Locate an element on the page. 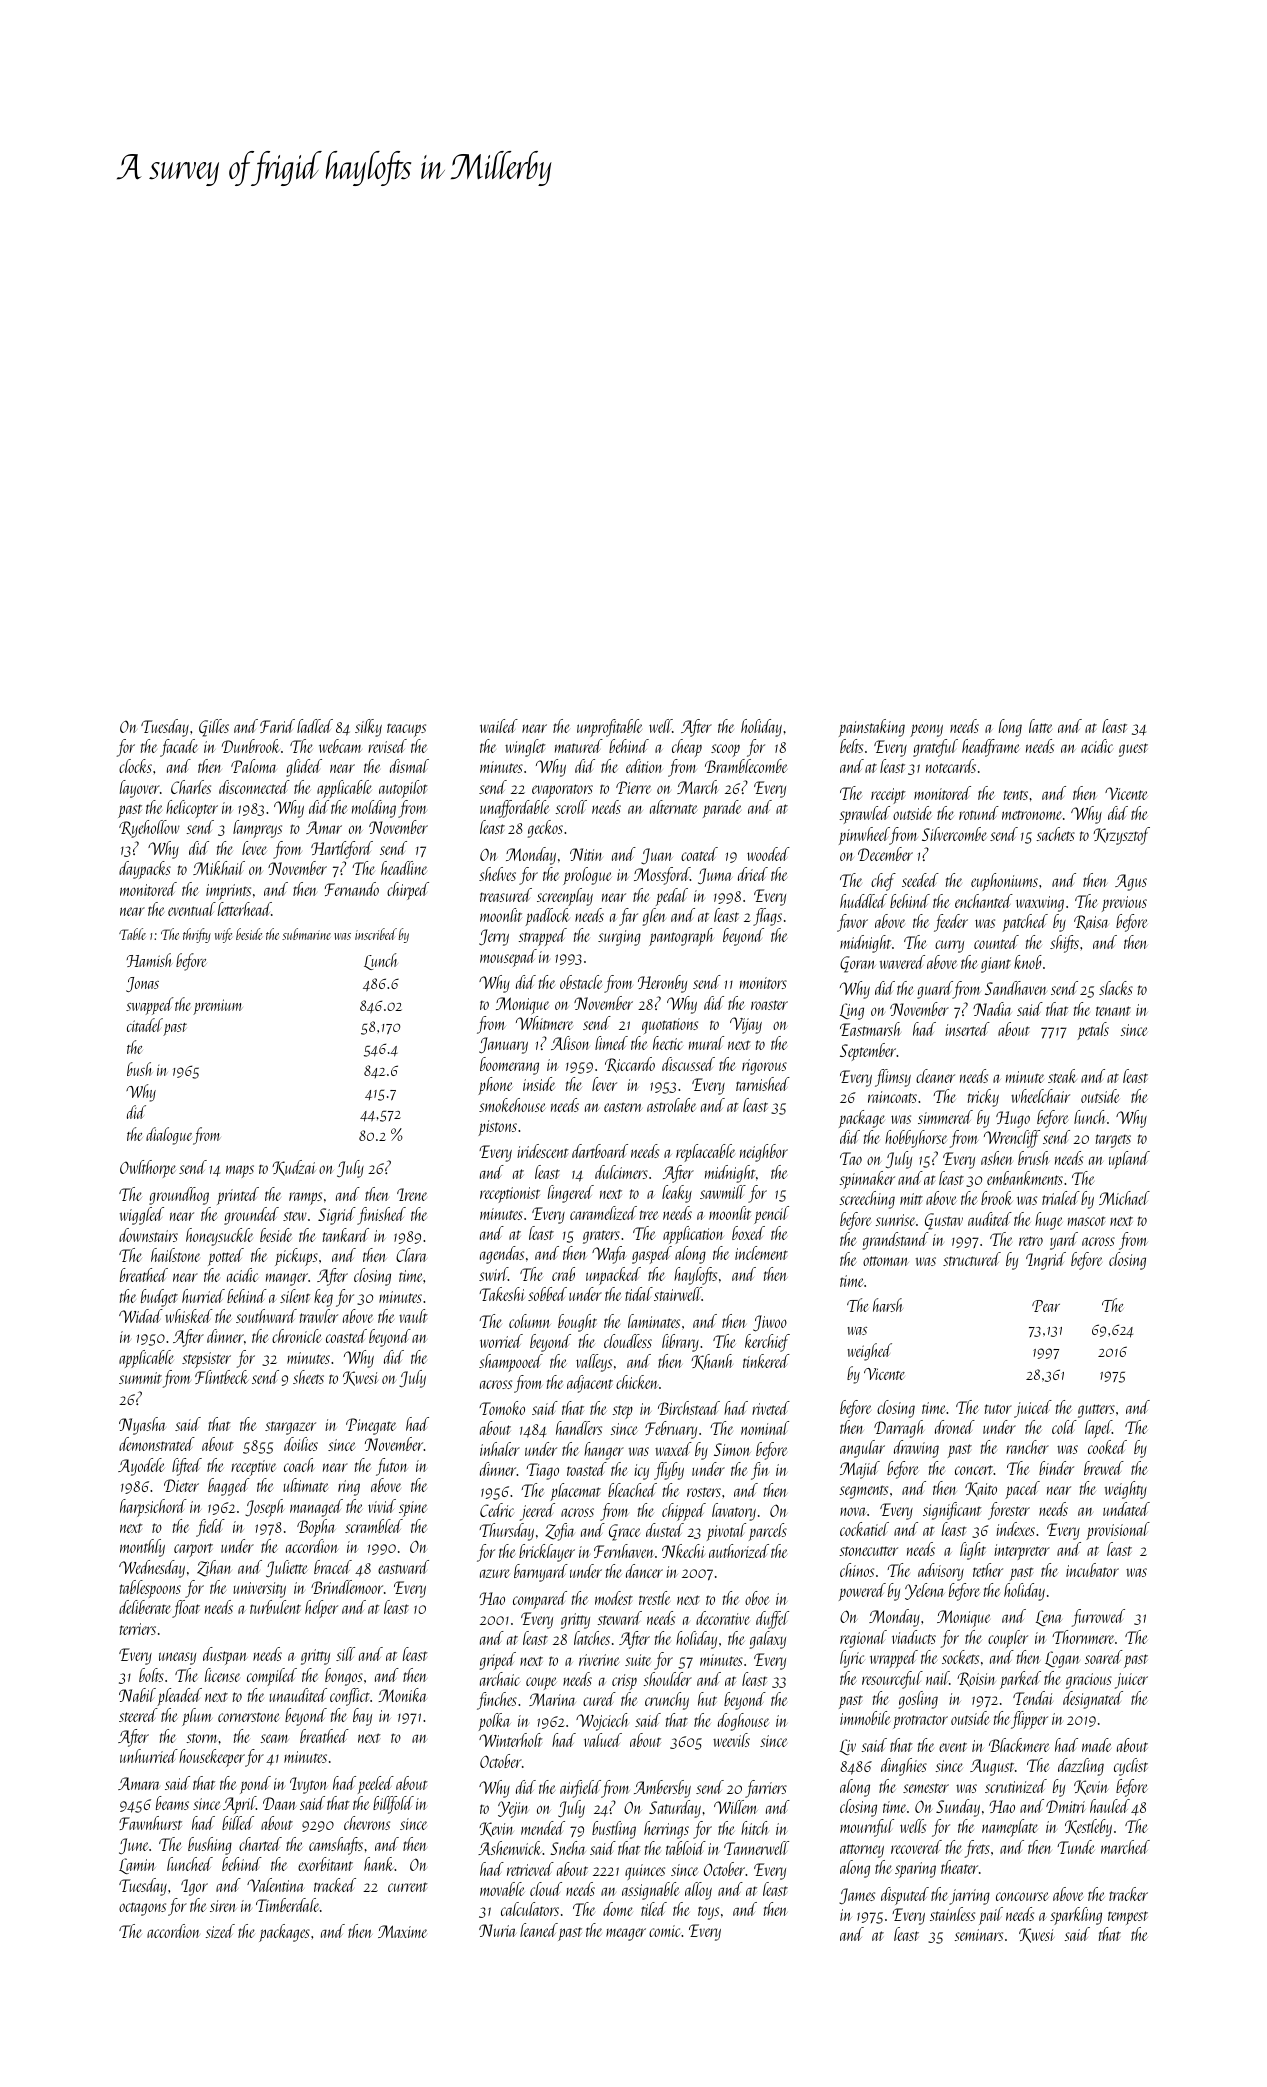 This page has width=1267, height=2087. seminars is located at coordinates (979, 1935).
